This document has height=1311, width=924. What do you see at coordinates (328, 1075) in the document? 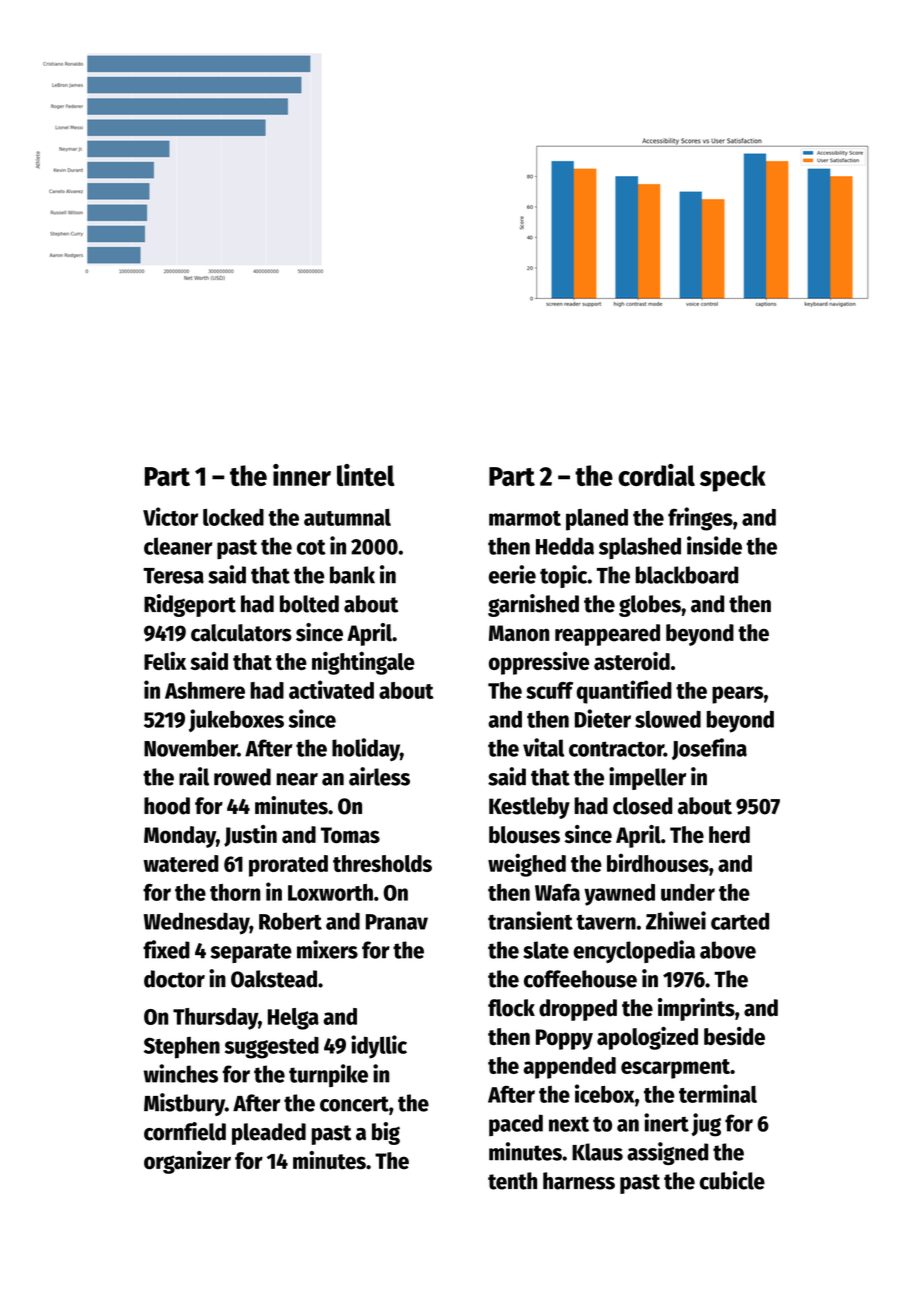
I see `turnpike` at bounding box center [328, 1075].
